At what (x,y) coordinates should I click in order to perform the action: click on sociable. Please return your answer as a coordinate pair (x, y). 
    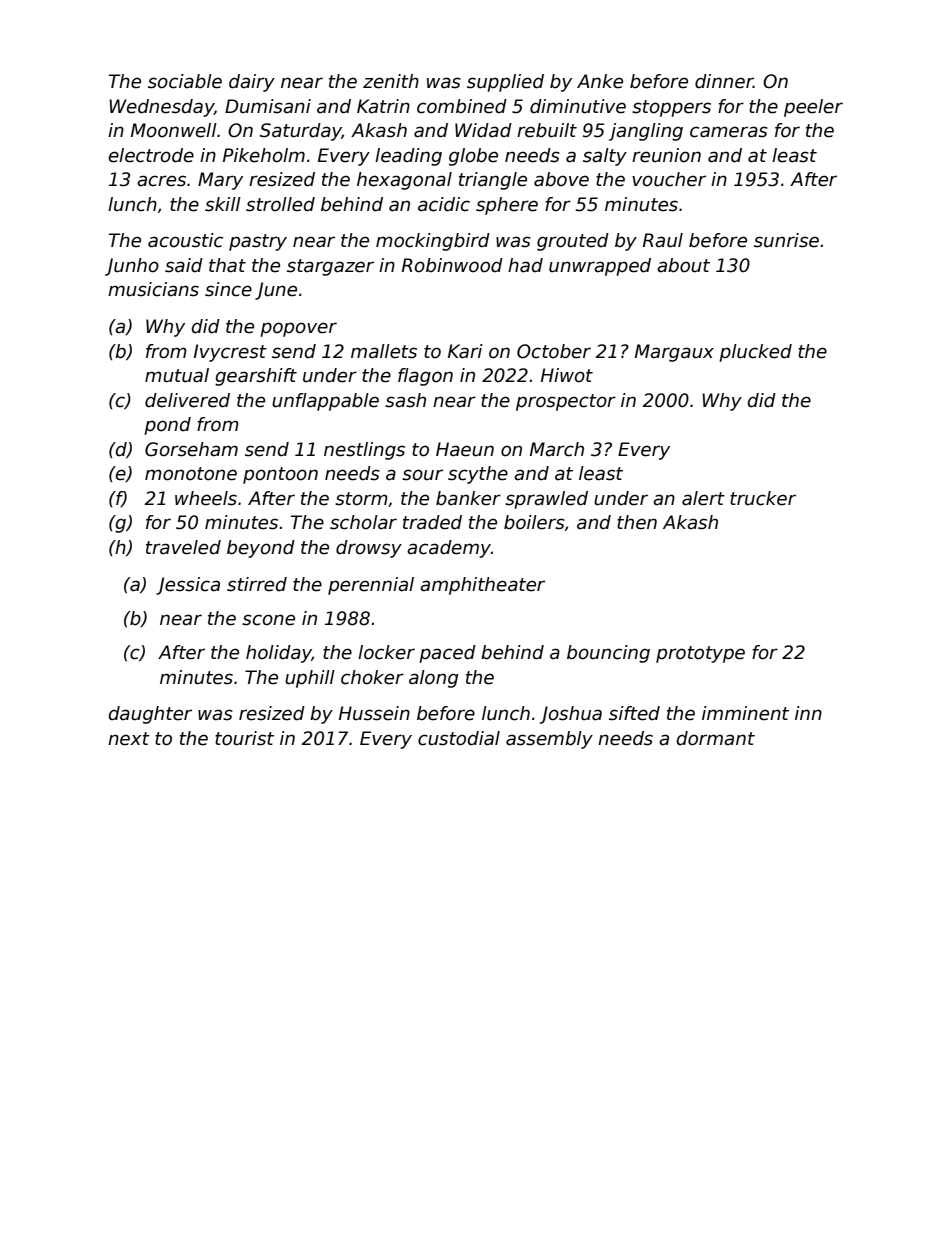
    Looking at the image, I should click on (185, 81).
